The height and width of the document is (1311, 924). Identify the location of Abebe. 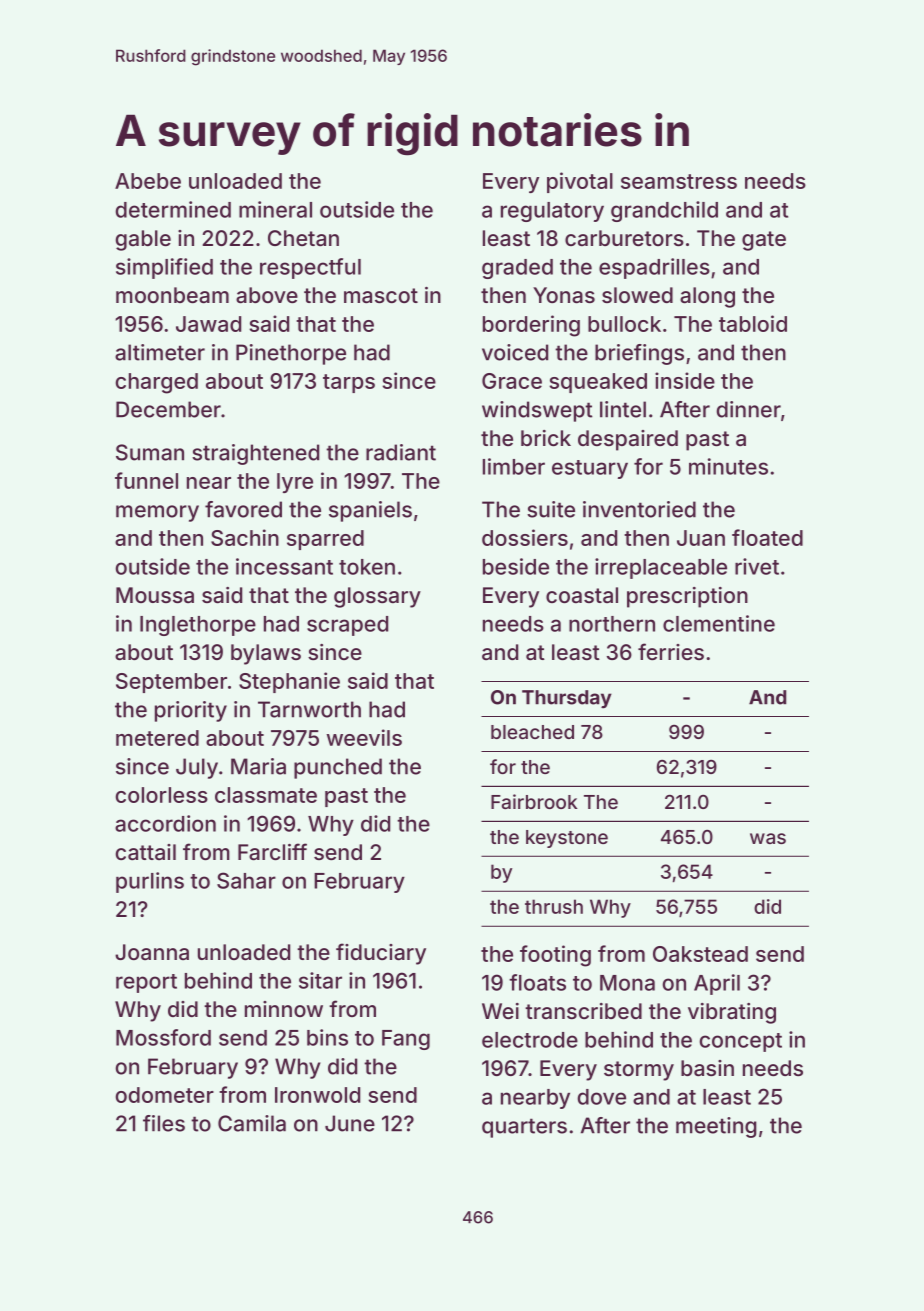
(148, 181).
